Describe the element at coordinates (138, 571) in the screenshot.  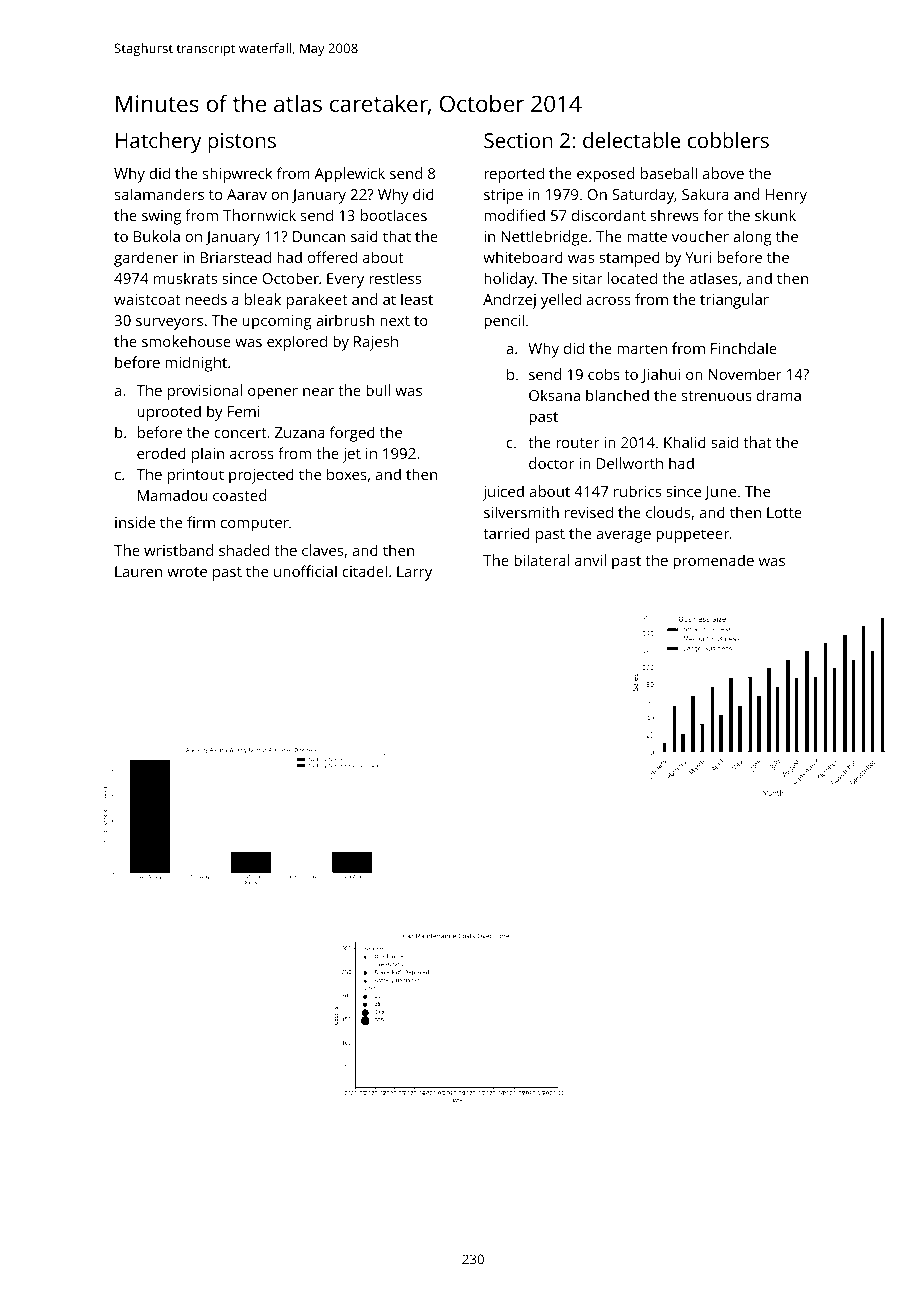
I see `Lauren` at that location.
